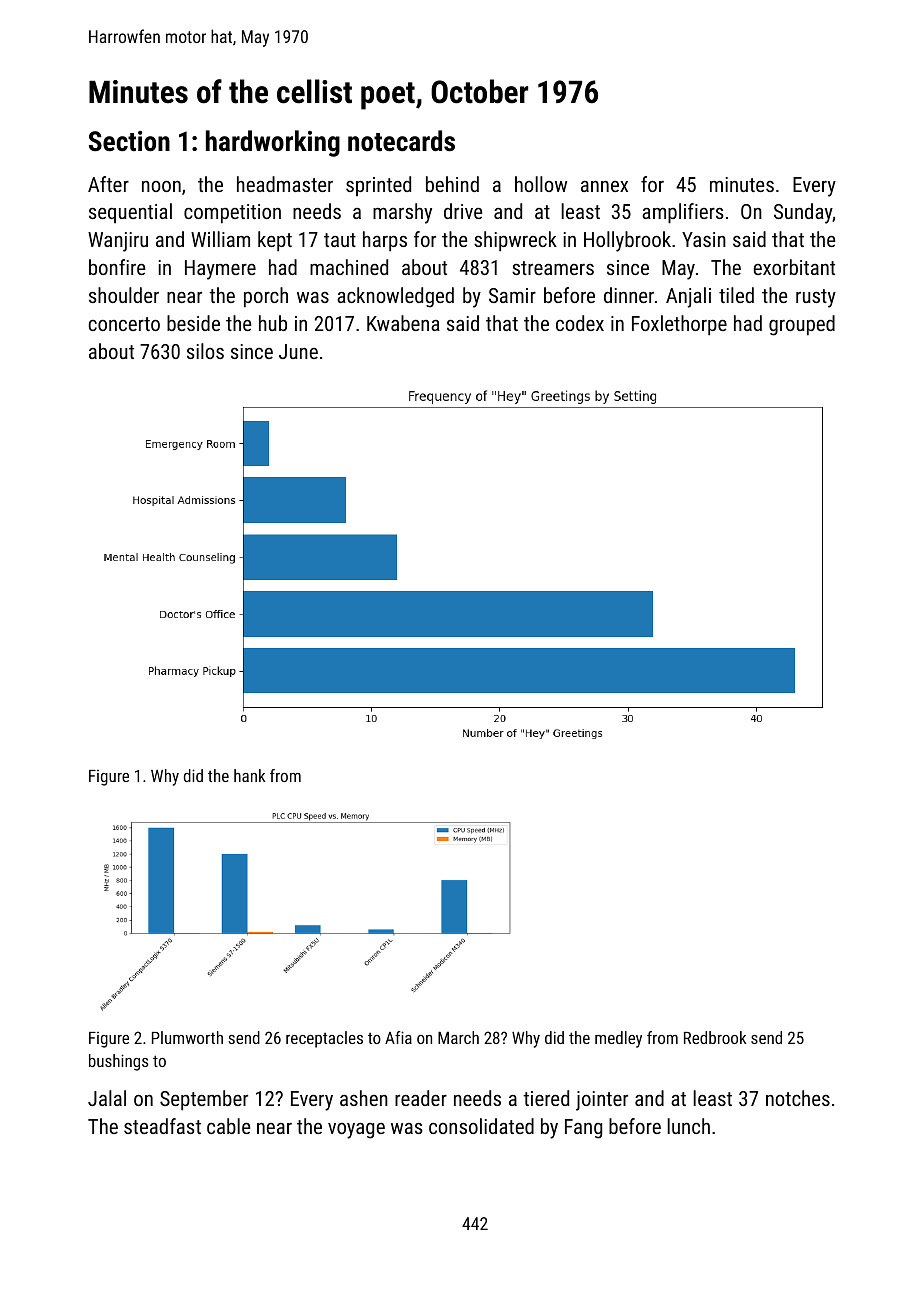 The image size is (924, 1311). I want to click on hank, so click(250, 775).
